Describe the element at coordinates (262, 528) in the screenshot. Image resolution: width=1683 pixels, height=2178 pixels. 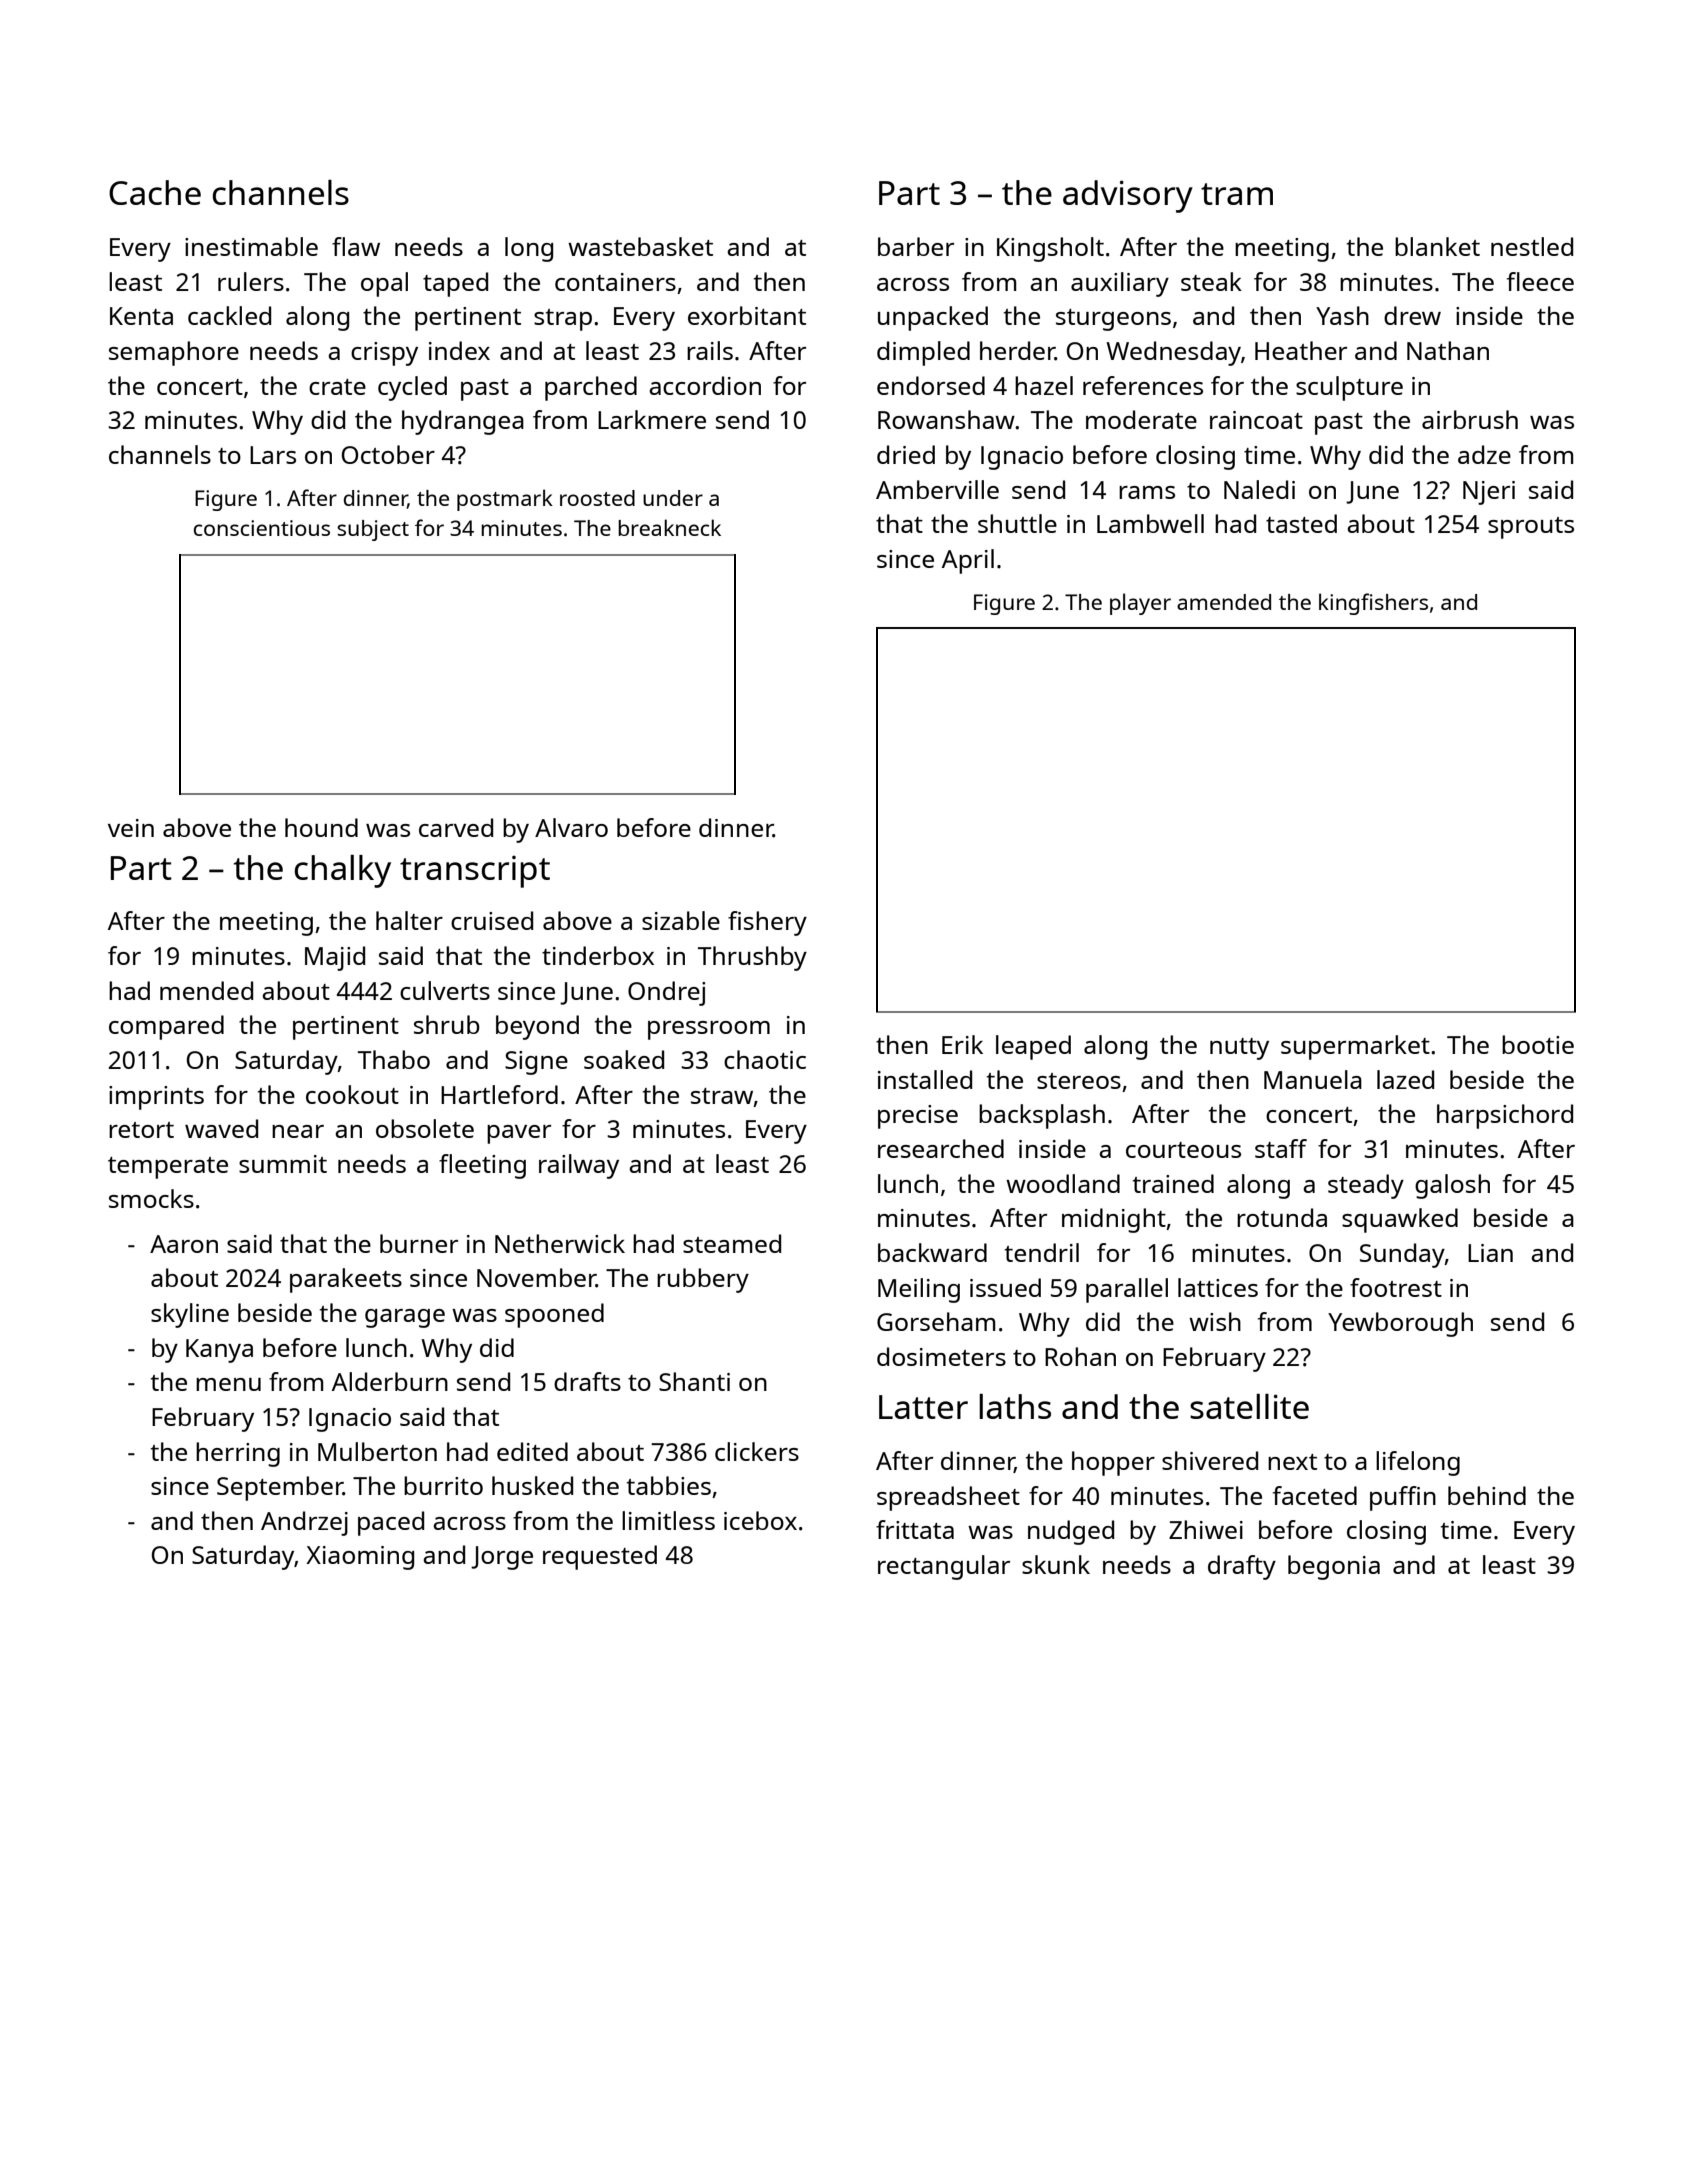
I see `conscientious` at that location.
